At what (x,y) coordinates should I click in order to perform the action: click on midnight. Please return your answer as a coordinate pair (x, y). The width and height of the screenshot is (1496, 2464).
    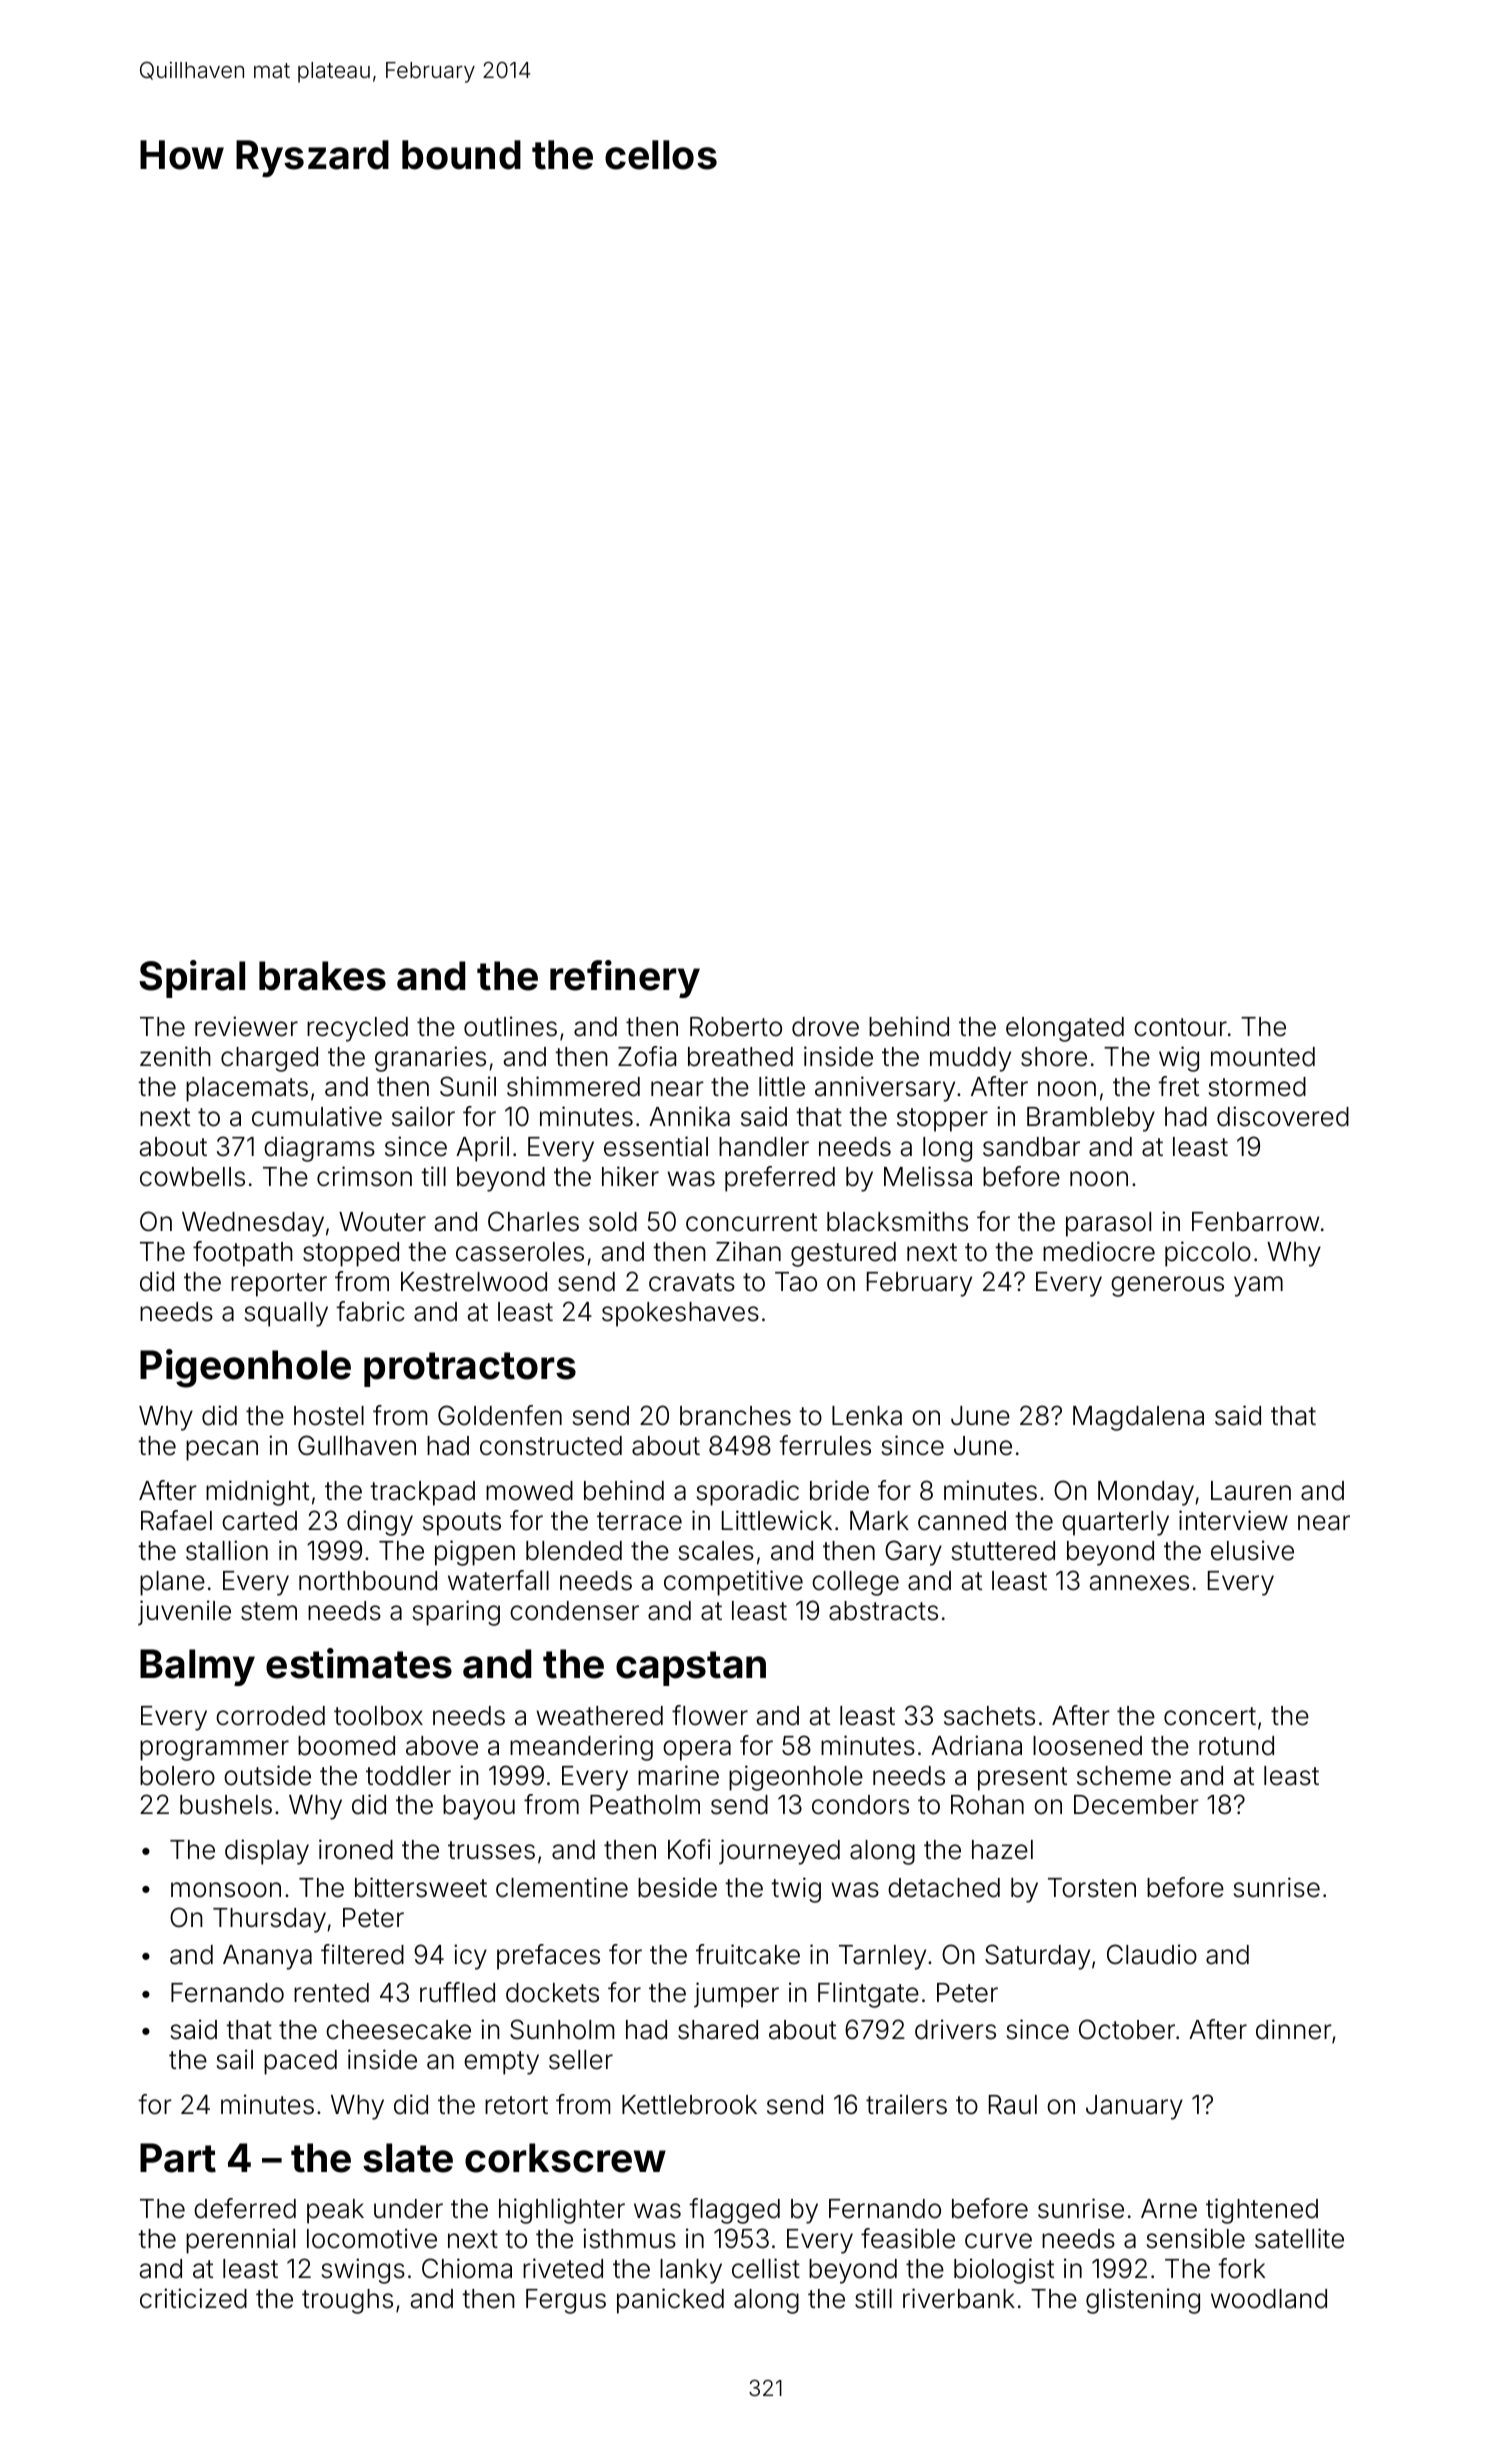
    Looking at the image, I should click on (257, 1493).
